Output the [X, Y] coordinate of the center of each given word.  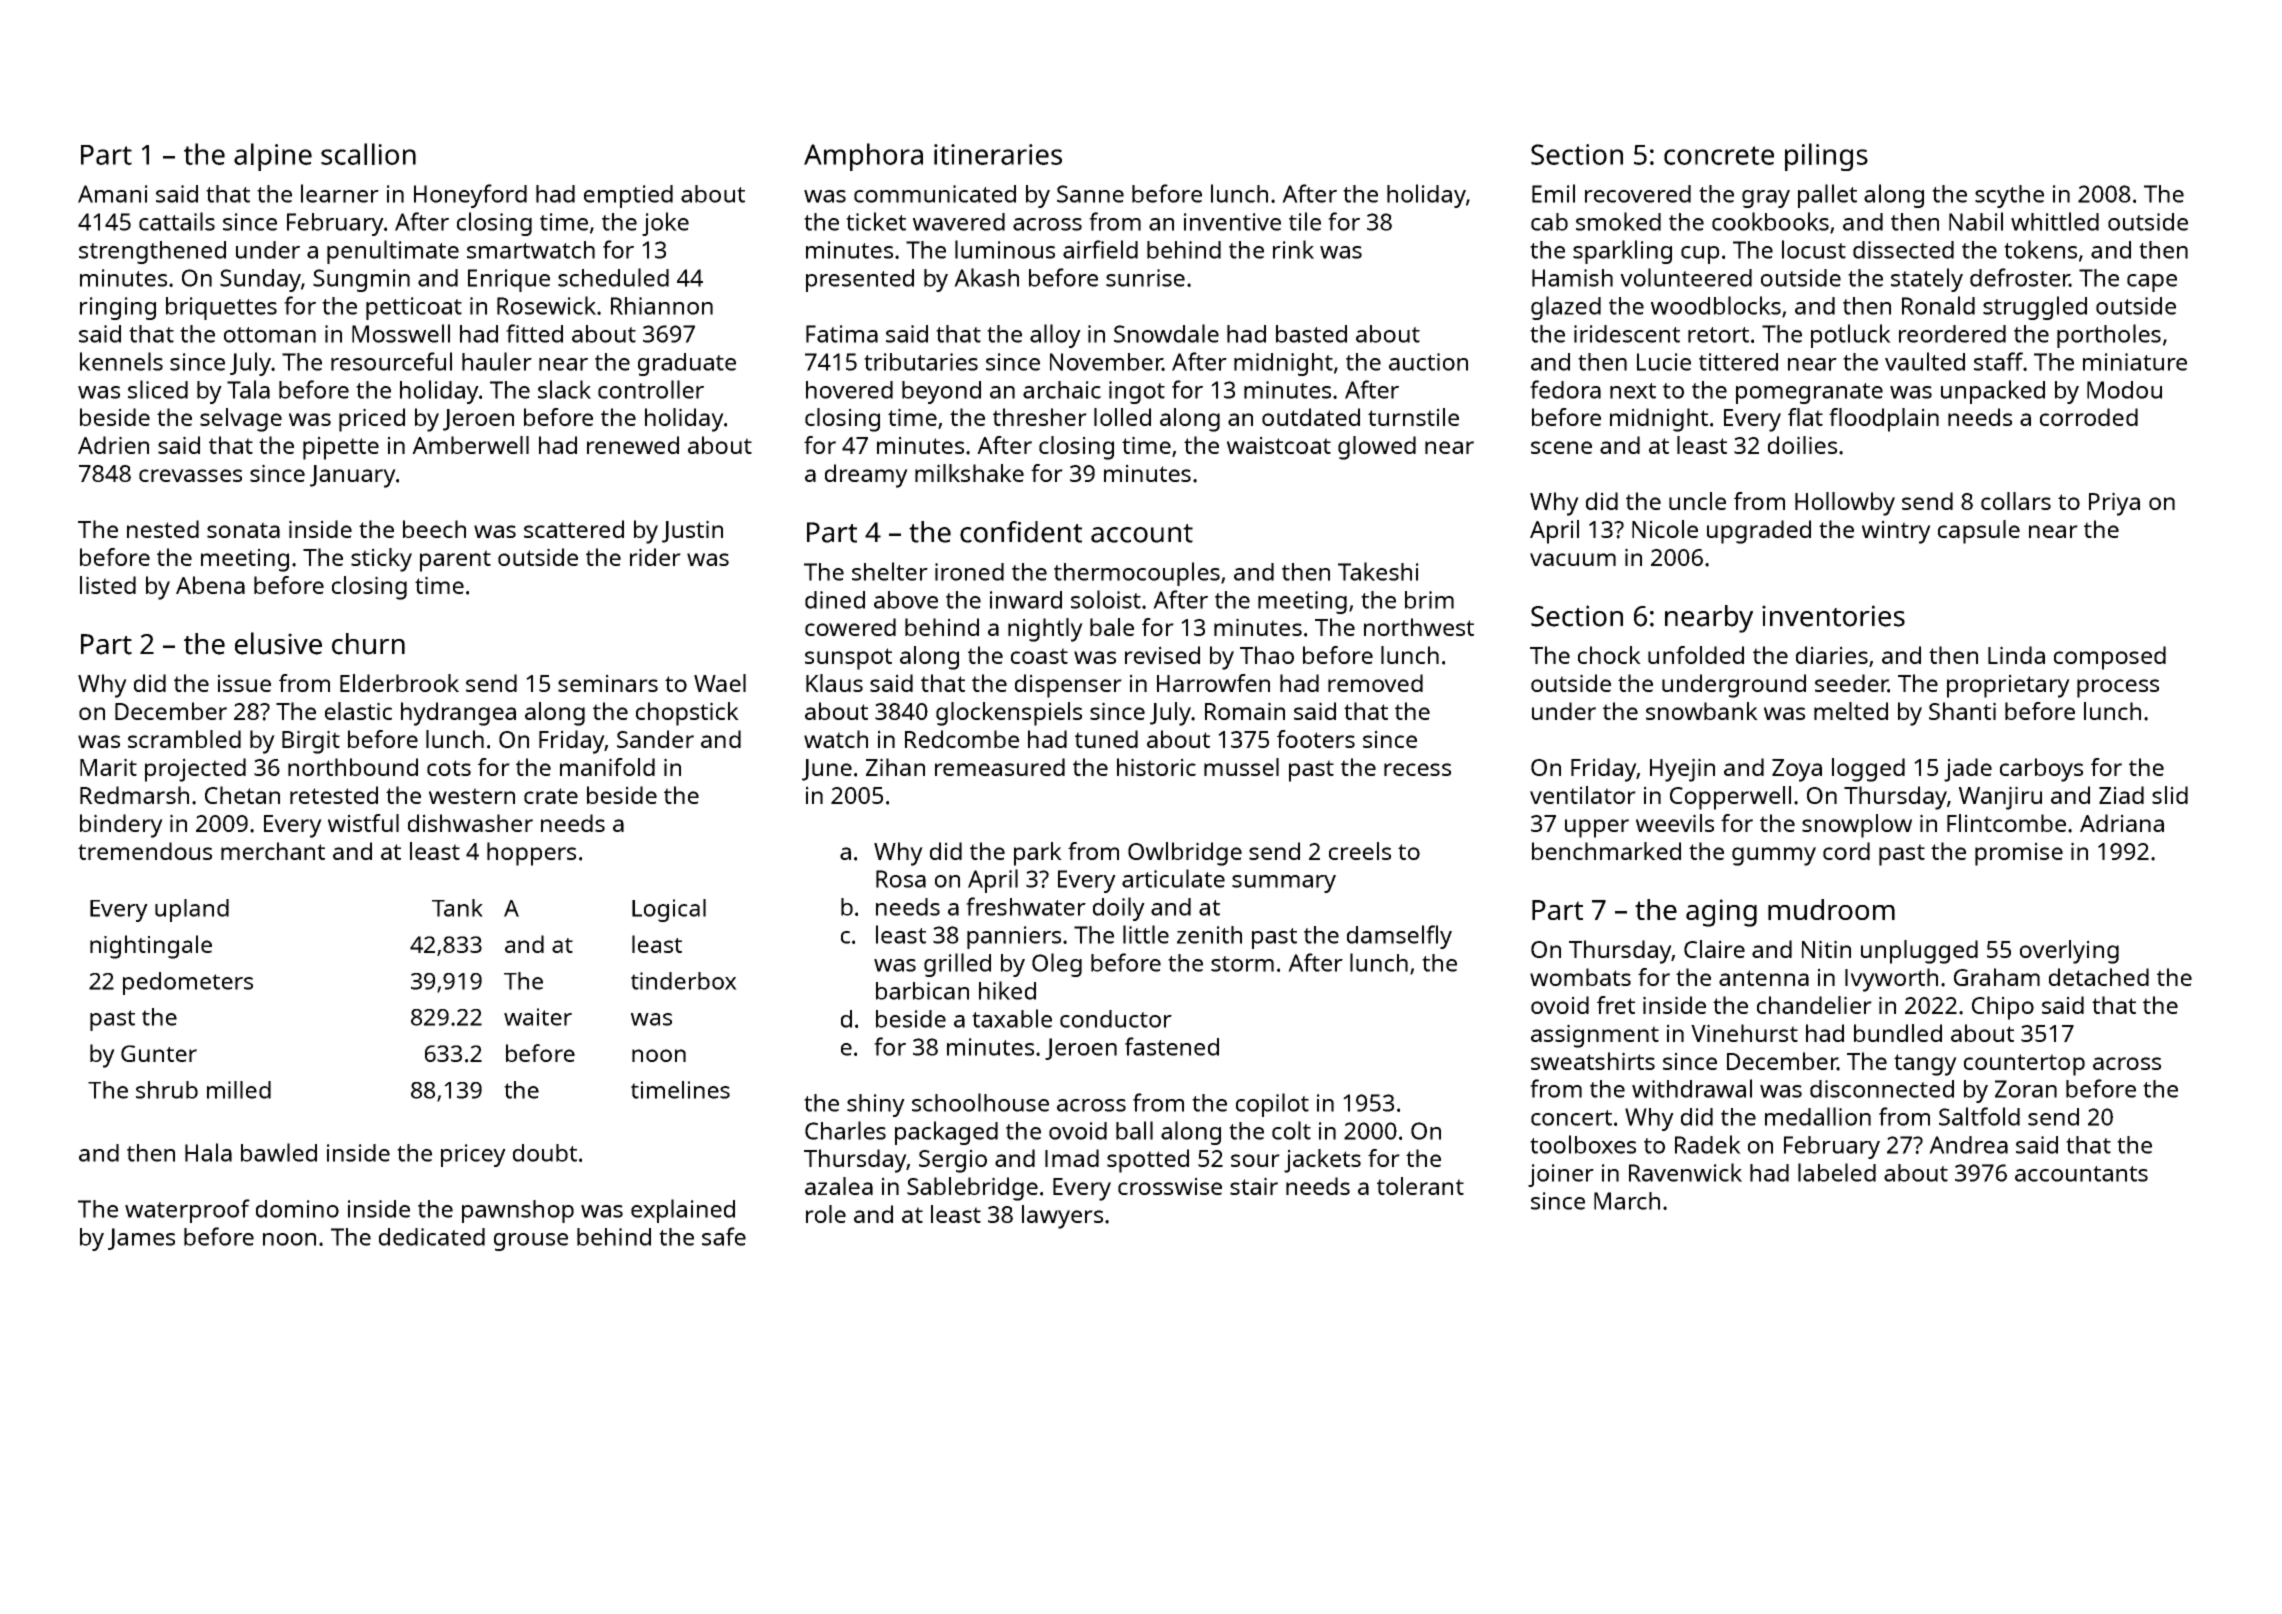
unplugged [1919, 952]
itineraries [998, 154]
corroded [2089, 417]
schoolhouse [980, 1102]
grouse [531, 1242]
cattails [177, 221]
